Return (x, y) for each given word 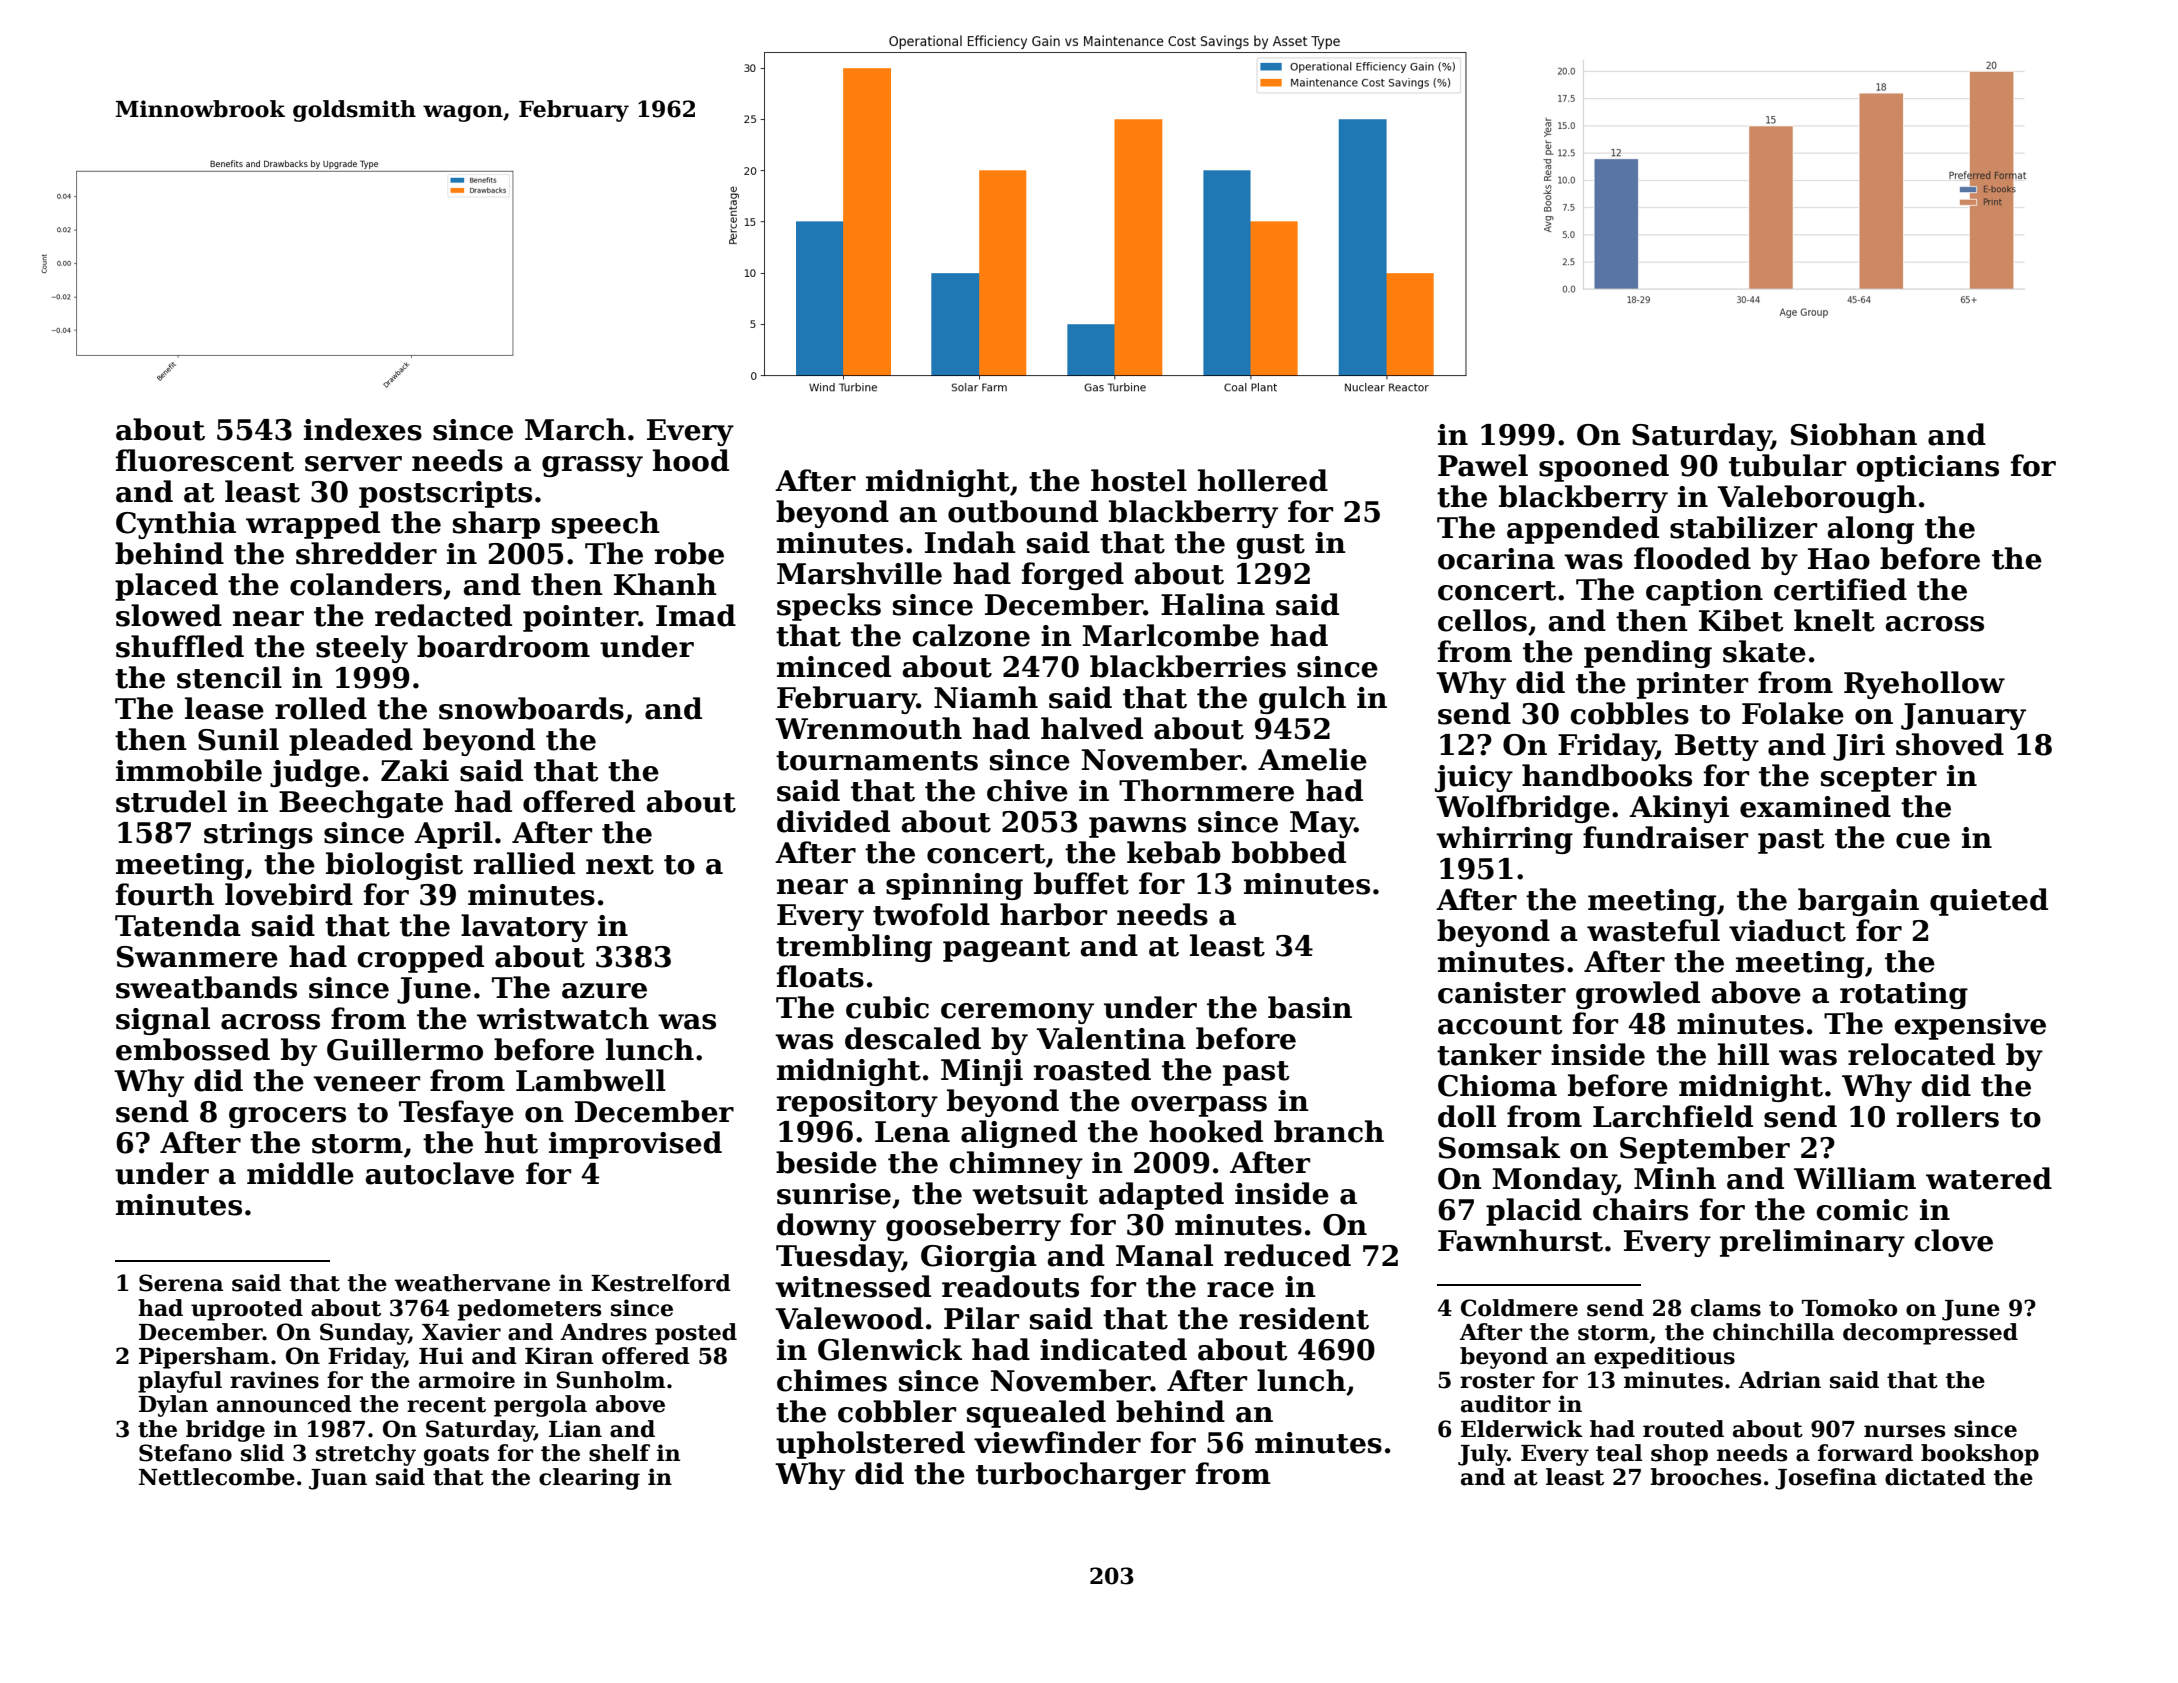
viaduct (1787, 930)
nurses (1904, 1431)
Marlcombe (1171, 635)
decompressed (1930, 1334)
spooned (1604, 468)
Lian (575, 1429)
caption (1704, 592)
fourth (165, 894)
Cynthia (176, 525)
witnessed (853, 1286)
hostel (1139, 480)
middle (300, 1173)
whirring (1504, 840)
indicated (1113, 1349)
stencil (229, 677)
